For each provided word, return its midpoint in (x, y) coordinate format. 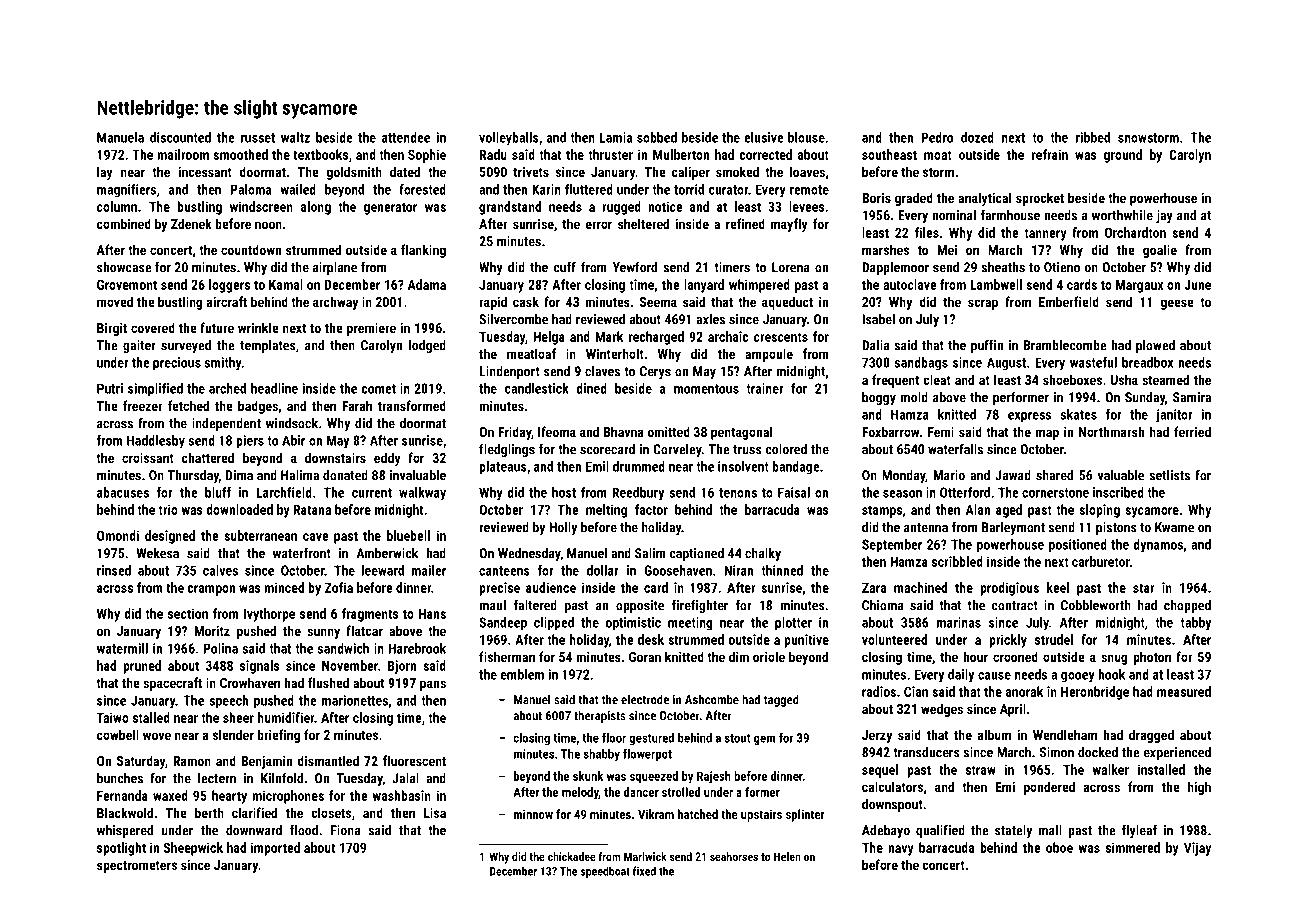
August (1006, 364)
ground (1123, 156)
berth (209, 812)
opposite (640, 606)
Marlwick (645, 856)
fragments (370, 615)
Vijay (1197, 849)
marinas (959, 622)
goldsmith (354, 173)
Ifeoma (557, 431)
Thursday (193, 476)
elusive (764, 137)
